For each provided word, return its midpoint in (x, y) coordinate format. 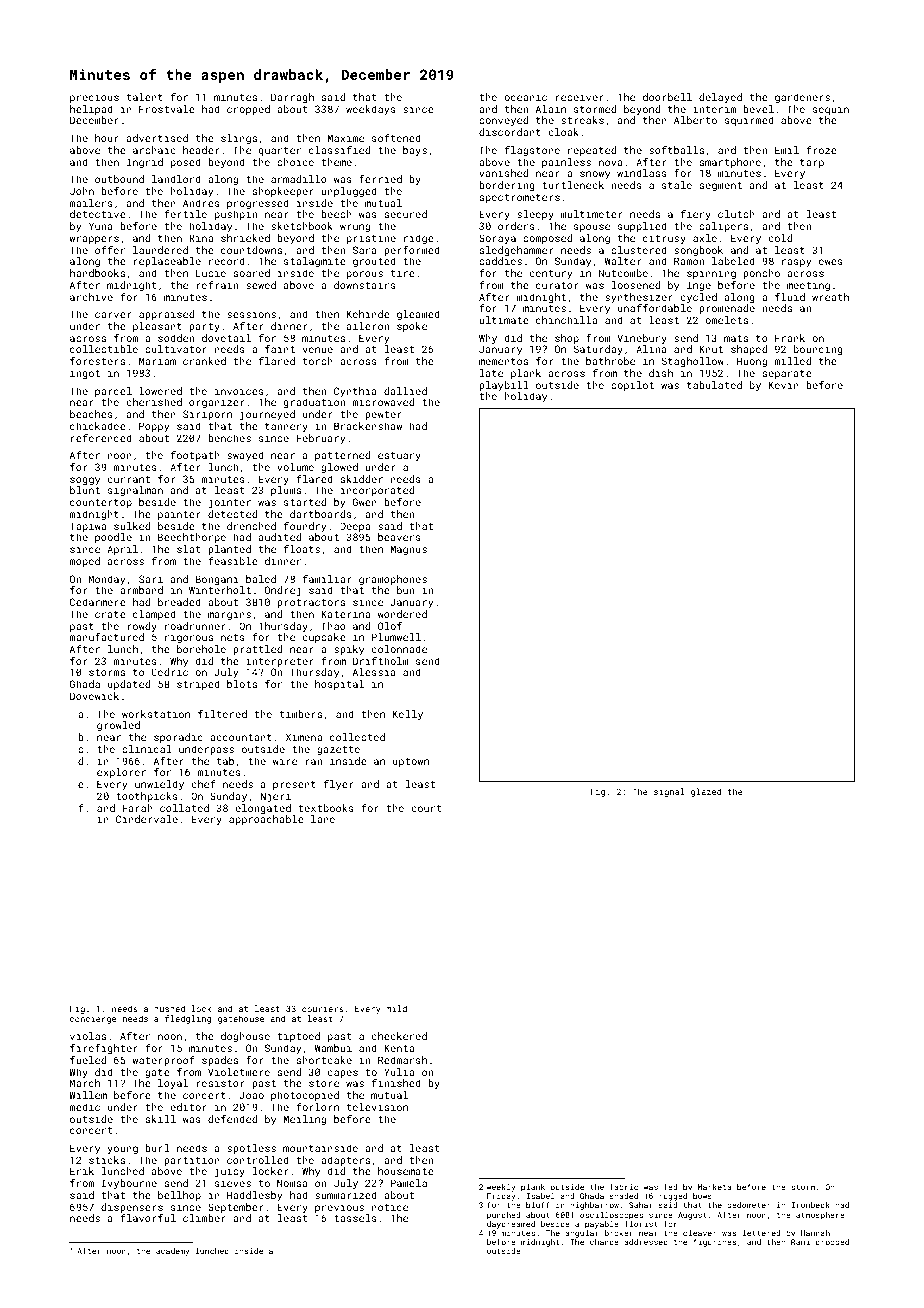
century (551, 274)
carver (113, 315)
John (82, 191)
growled (118, 726)
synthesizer (639, 298)
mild (396, 1008)
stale (677, 185)
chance (604, 1242)
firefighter (104, 1049)
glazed (706, 792)
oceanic (525, 97)
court (427, 808)
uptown (411, 762)
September (236, 1208)
